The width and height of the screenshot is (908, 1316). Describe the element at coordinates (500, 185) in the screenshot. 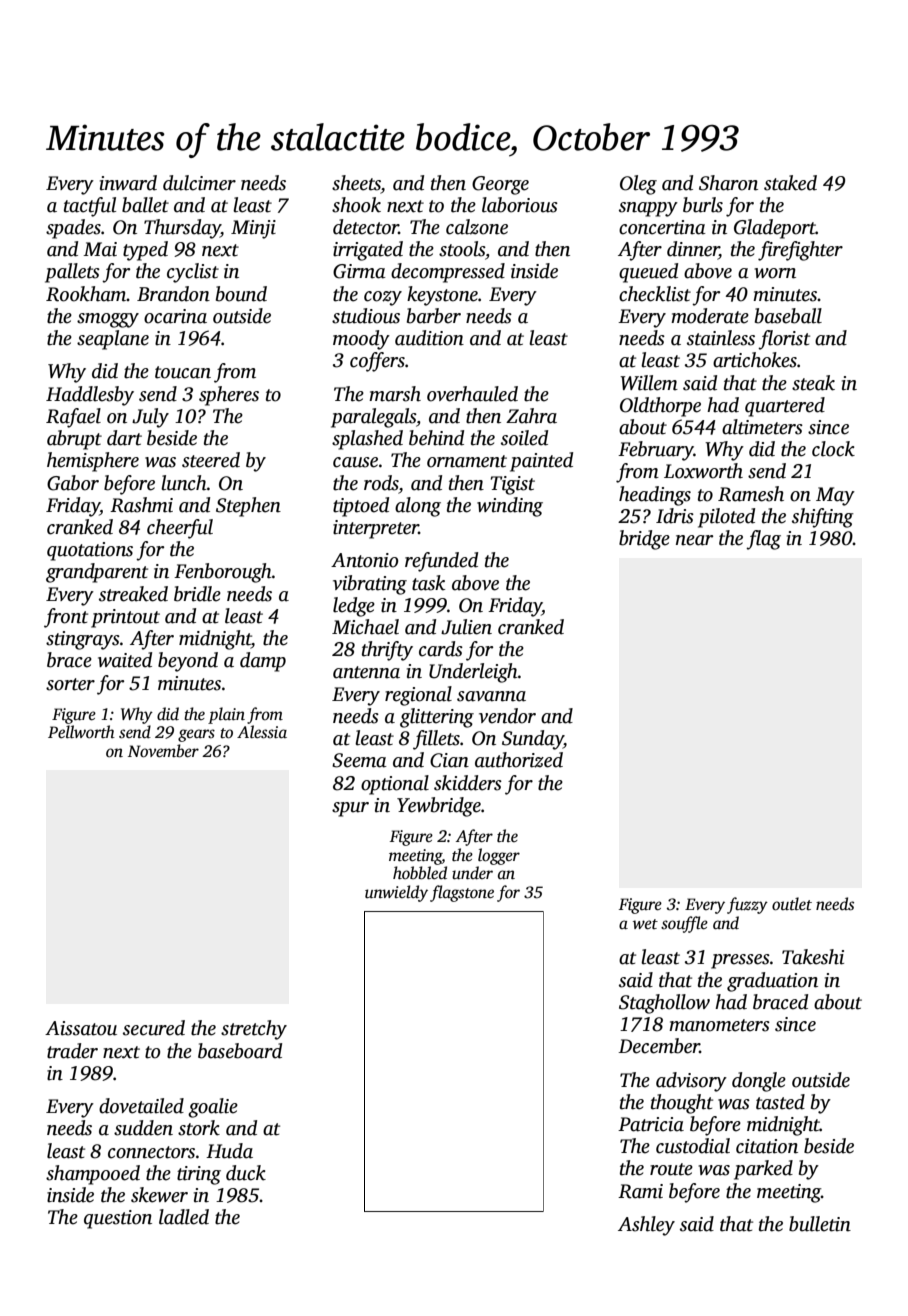

I see `George` at that location.
